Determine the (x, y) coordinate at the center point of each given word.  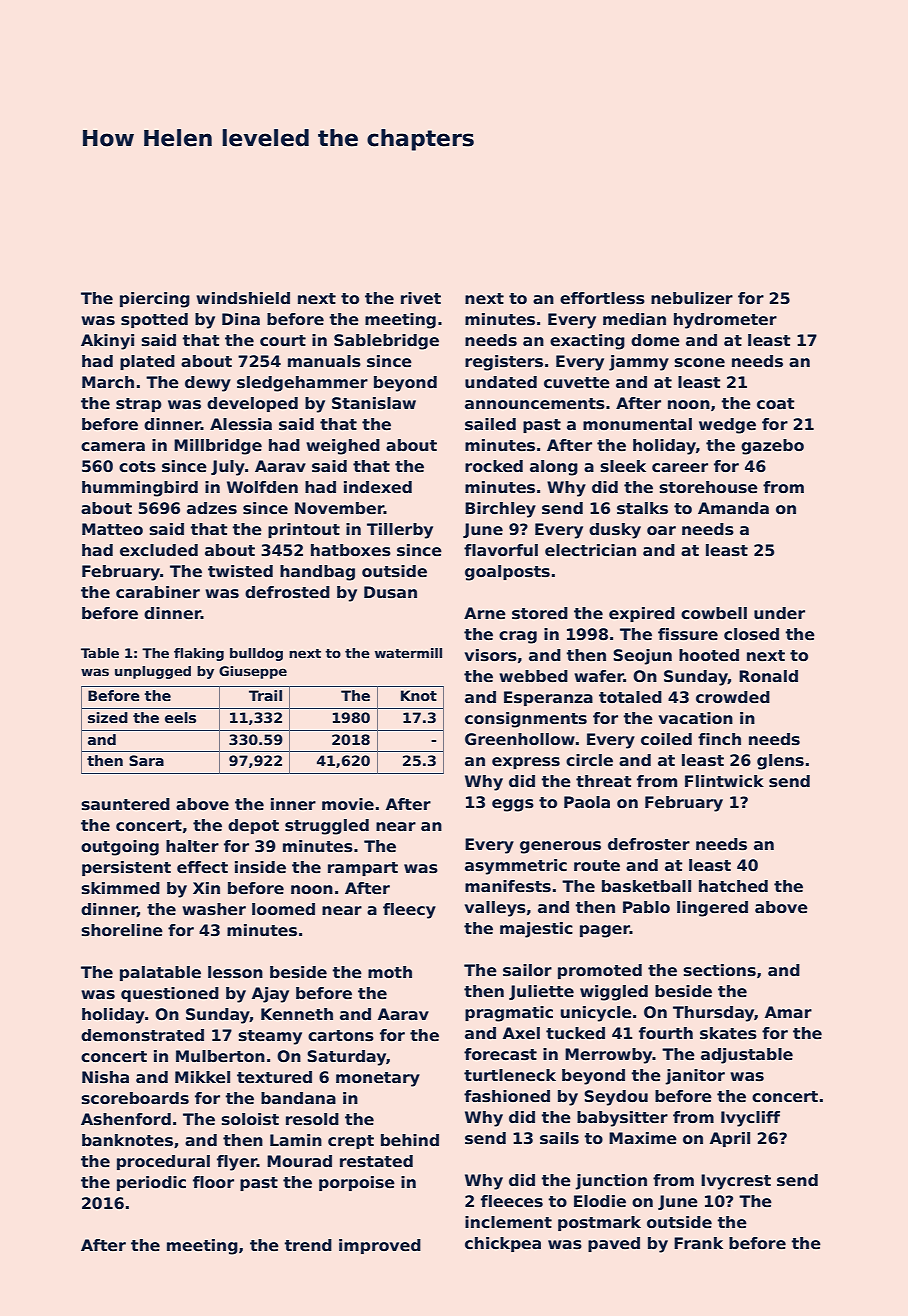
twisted (240, 571)
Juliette (541, 992)
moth (390, 972)
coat (775, 403)
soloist (250, 1119)
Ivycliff (750, 1119)
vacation (696, 718)
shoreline (122, 930)
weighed (343, 447)
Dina (241, 319)
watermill (408, 653)
